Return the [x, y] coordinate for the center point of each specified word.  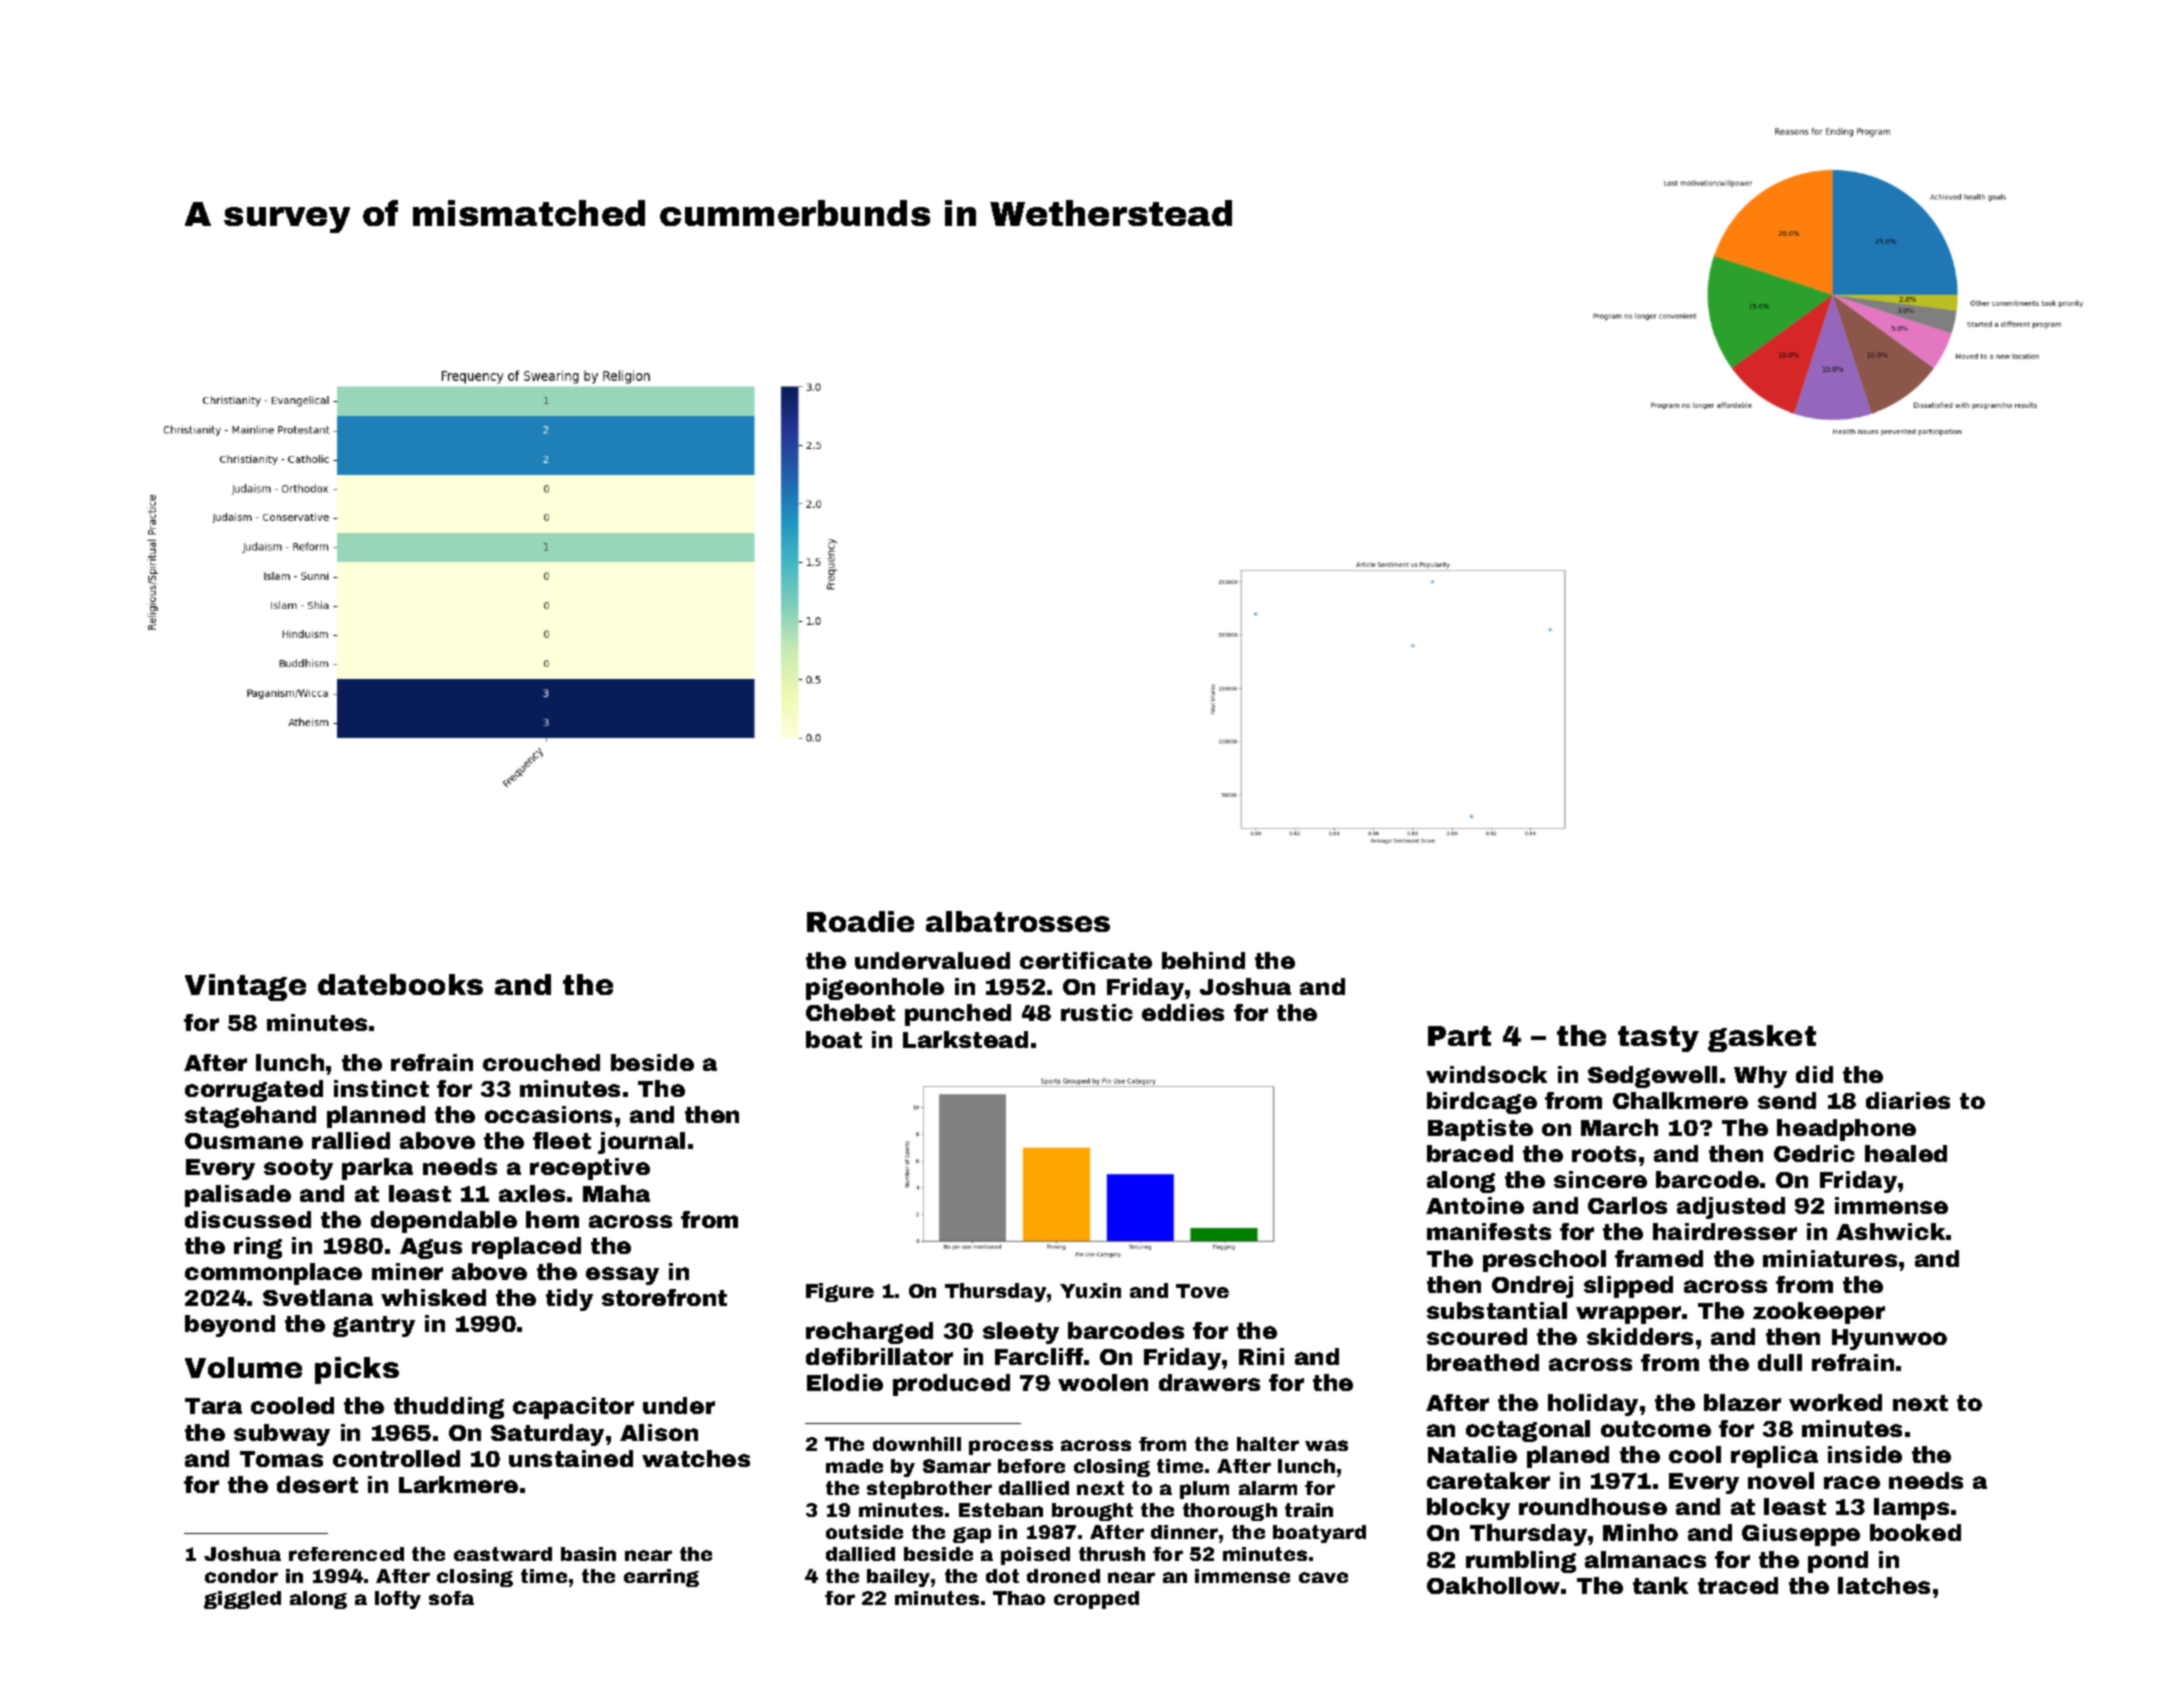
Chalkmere [1680, 1100]
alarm [1268, 1488]
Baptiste [1480, 1130]
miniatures [1830, 1258]
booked [1915, 1532]
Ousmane [244, 1141]
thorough [1230, 1512]
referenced [346, 1554]
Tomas [281, 1459]
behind [1203, 960]
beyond [230, 1326]
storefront [664, 1297]
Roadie [860, 921]
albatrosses [1018, 921]
